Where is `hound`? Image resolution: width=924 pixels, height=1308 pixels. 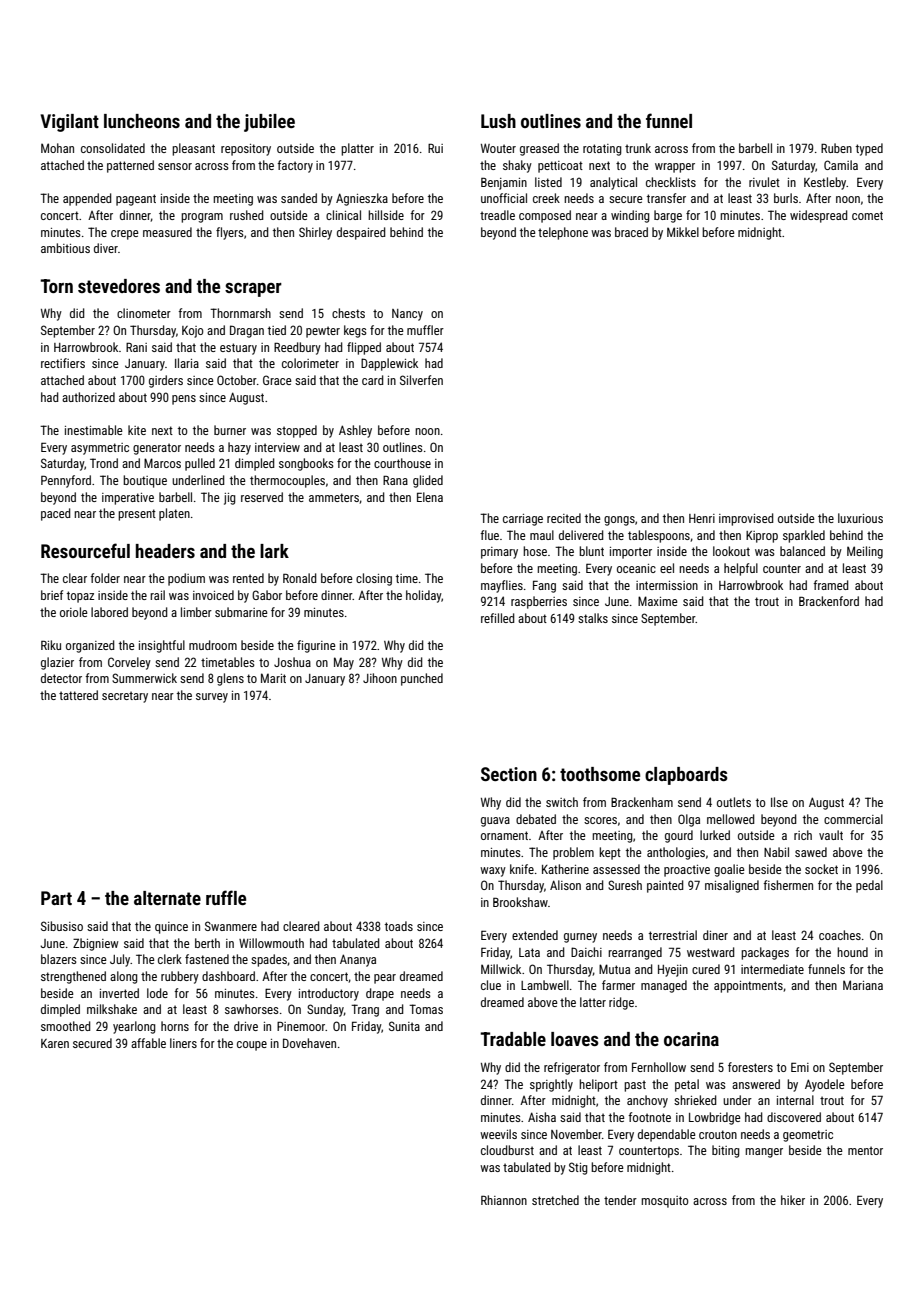
hound is located at coordinates (852, 952).
